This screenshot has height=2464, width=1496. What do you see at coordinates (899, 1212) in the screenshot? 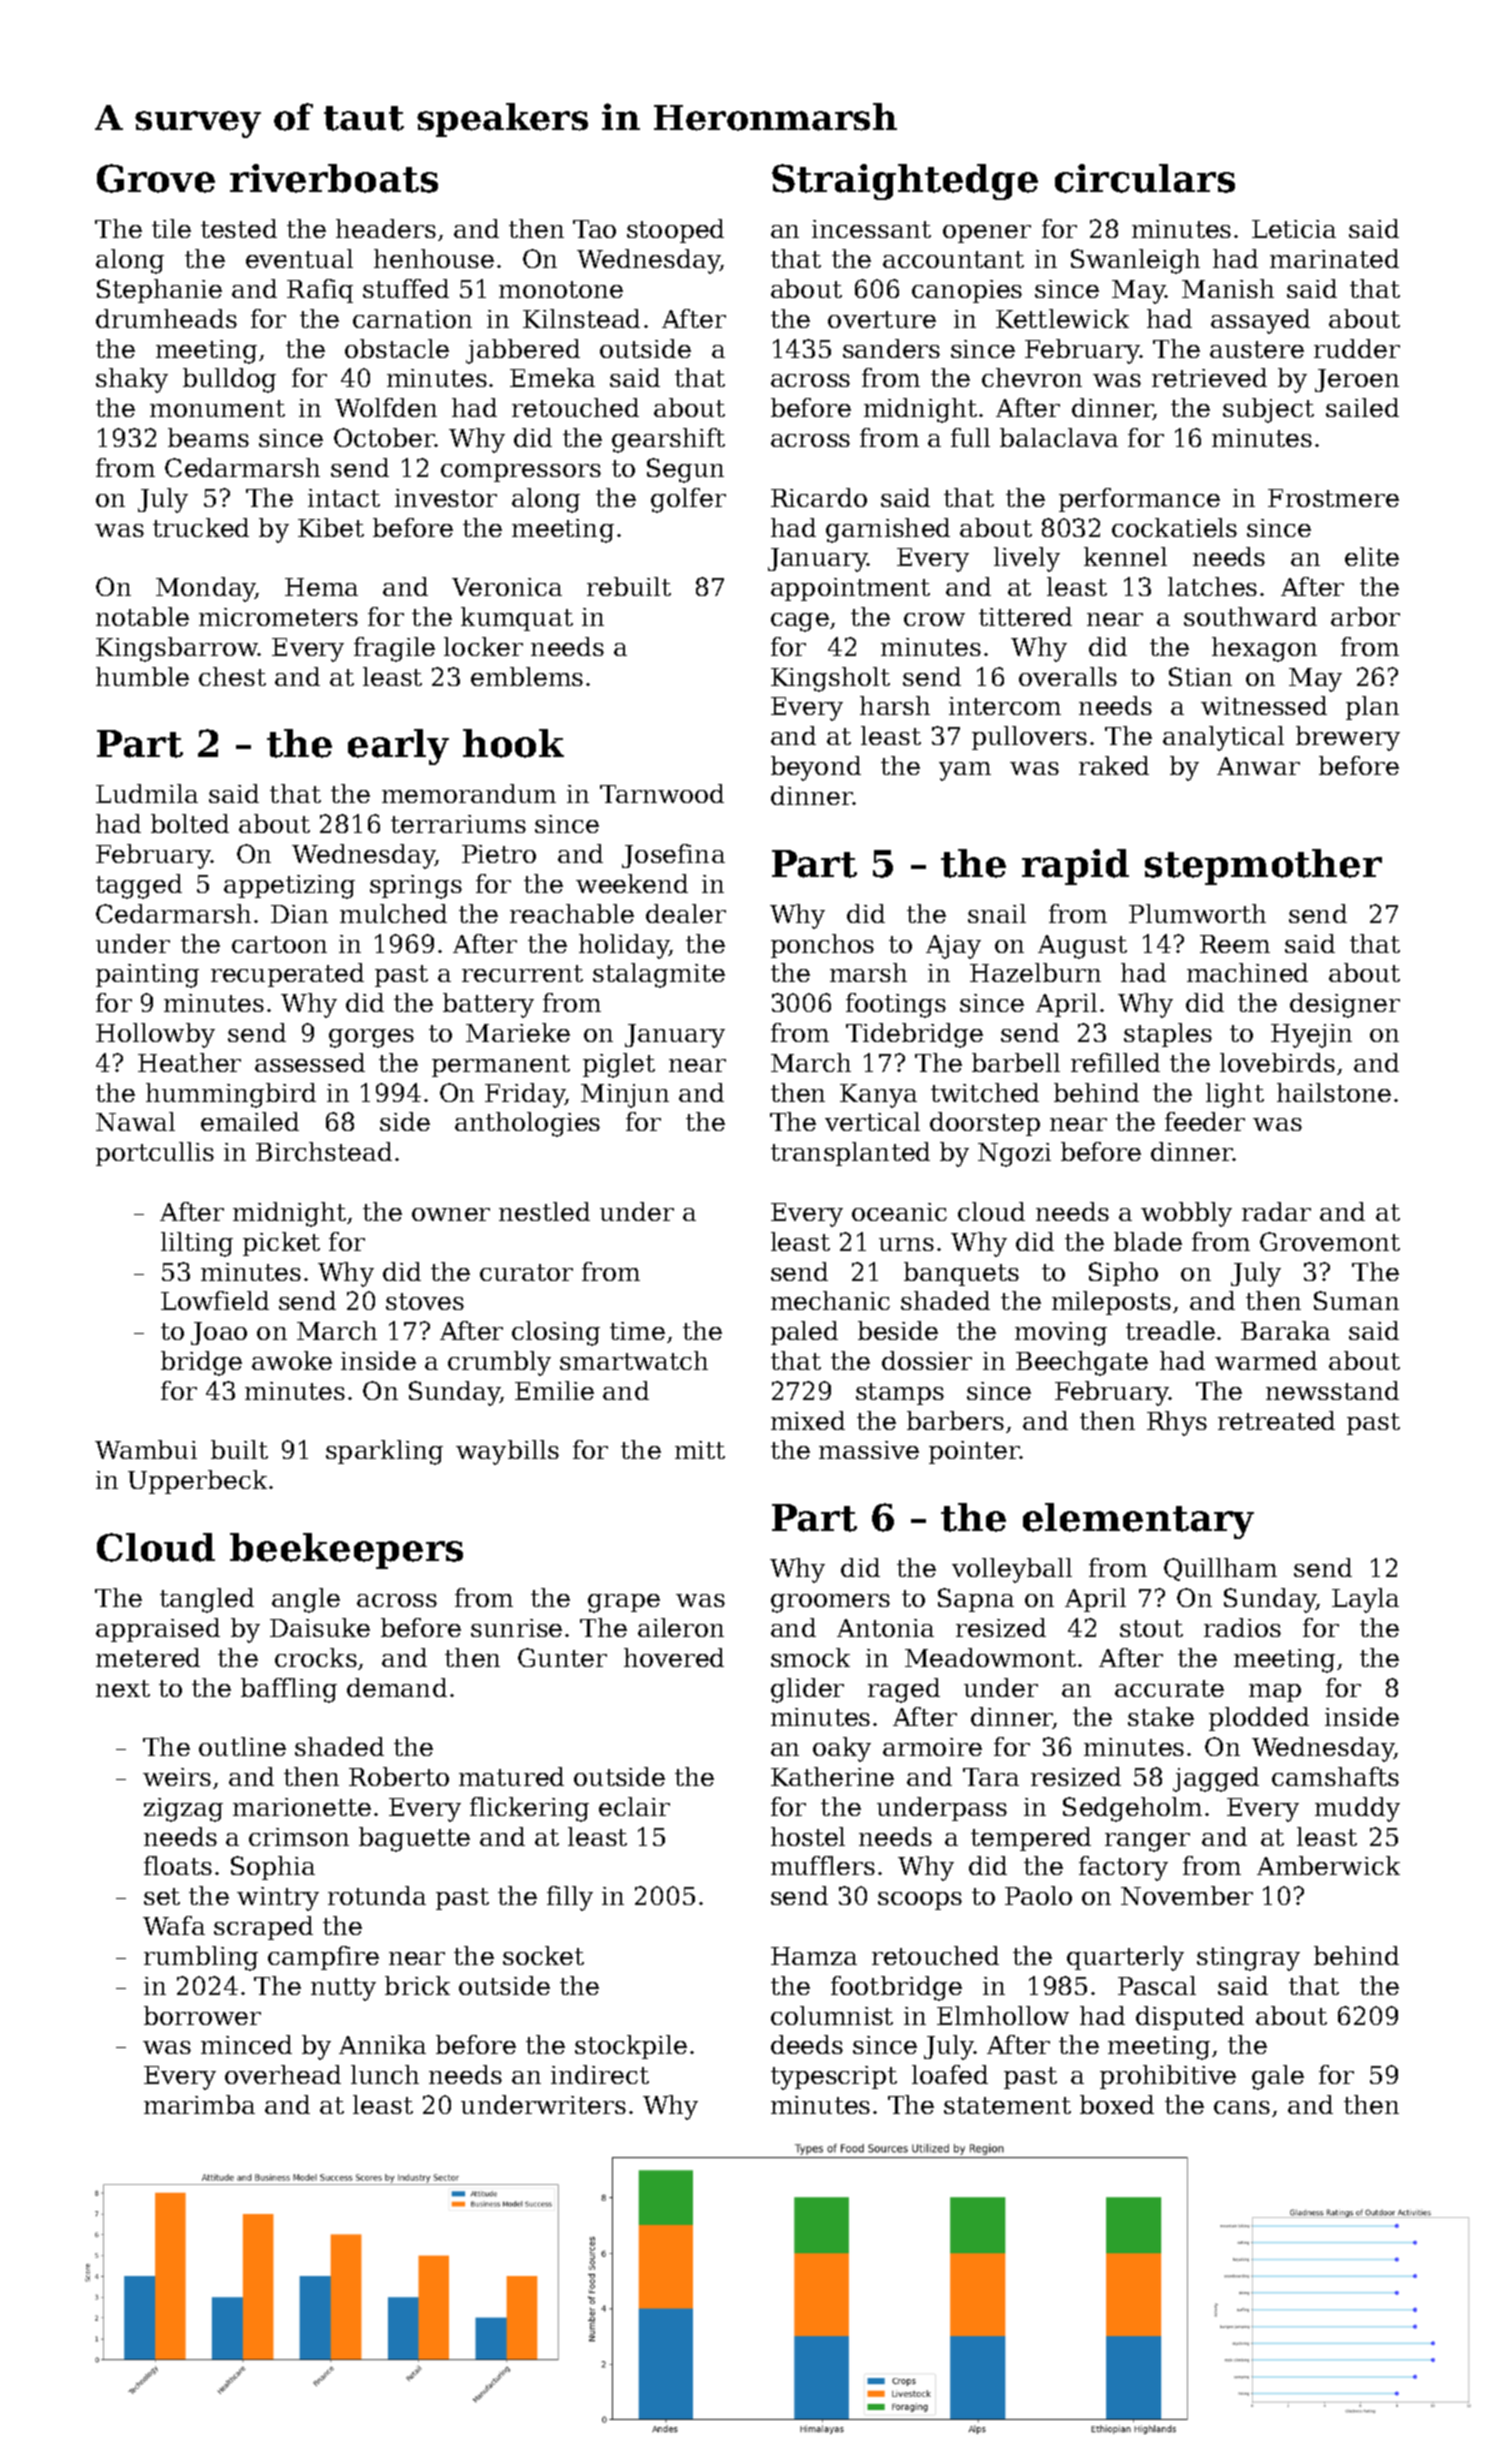
I see `oceanic` at bounding box center [899, 1212].
